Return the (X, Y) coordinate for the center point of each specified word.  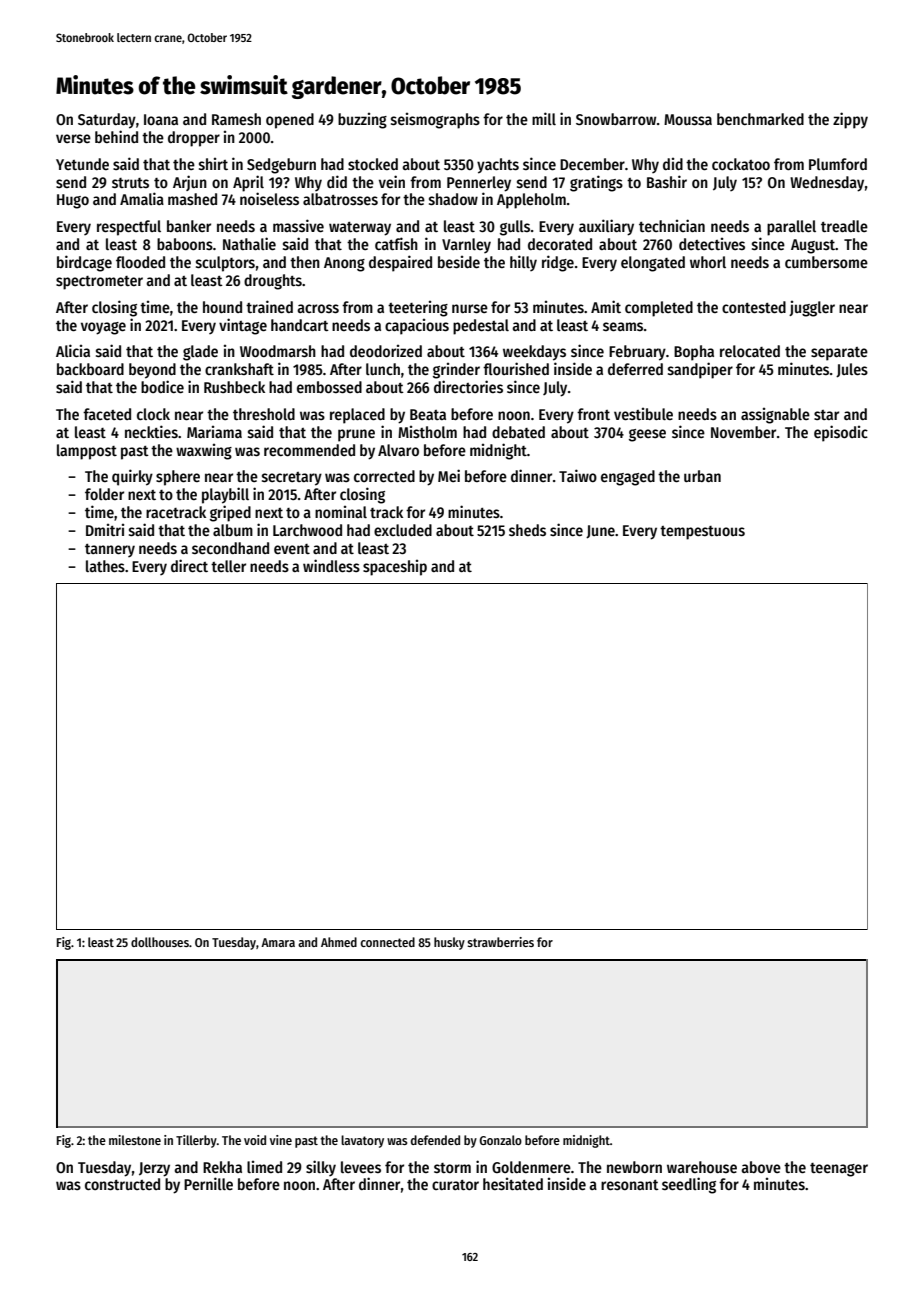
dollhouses (160, 942)
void (255, 1140)
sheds (527, 530)
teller (228, 566)
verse (73, 139)
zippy (850, 120)
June (600, 532)
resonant (630, 1185)
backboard (90, 369)
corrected (384, 476)
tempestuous (702, 533)
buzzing (362, 121)
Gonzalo (500, 1140)
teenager (839, 1170)
